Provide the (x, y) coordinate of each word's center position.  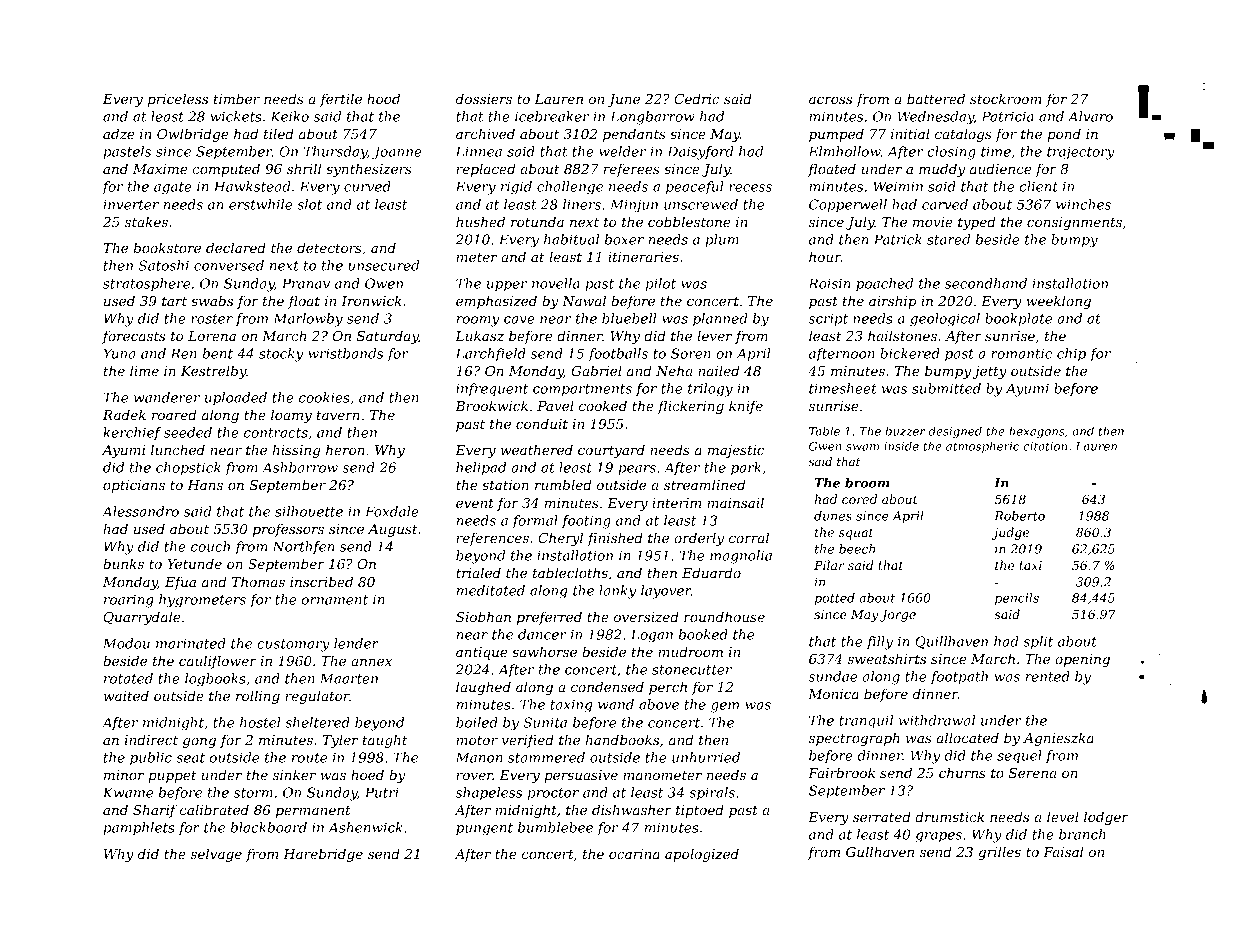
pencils (1017, 599)
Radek (124, 414)
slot (309, 204)
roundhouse (724, 616)
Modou (126, 643)
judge (1010, 533)
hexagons (1037, 432)
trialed (478, 572)
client (1039, 186)
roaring (129, 601)
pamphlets (139, 828)
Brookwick (491, 405)
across (831, 100)
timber (237, 98)
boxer (624, 239)
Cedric (696, 98)
